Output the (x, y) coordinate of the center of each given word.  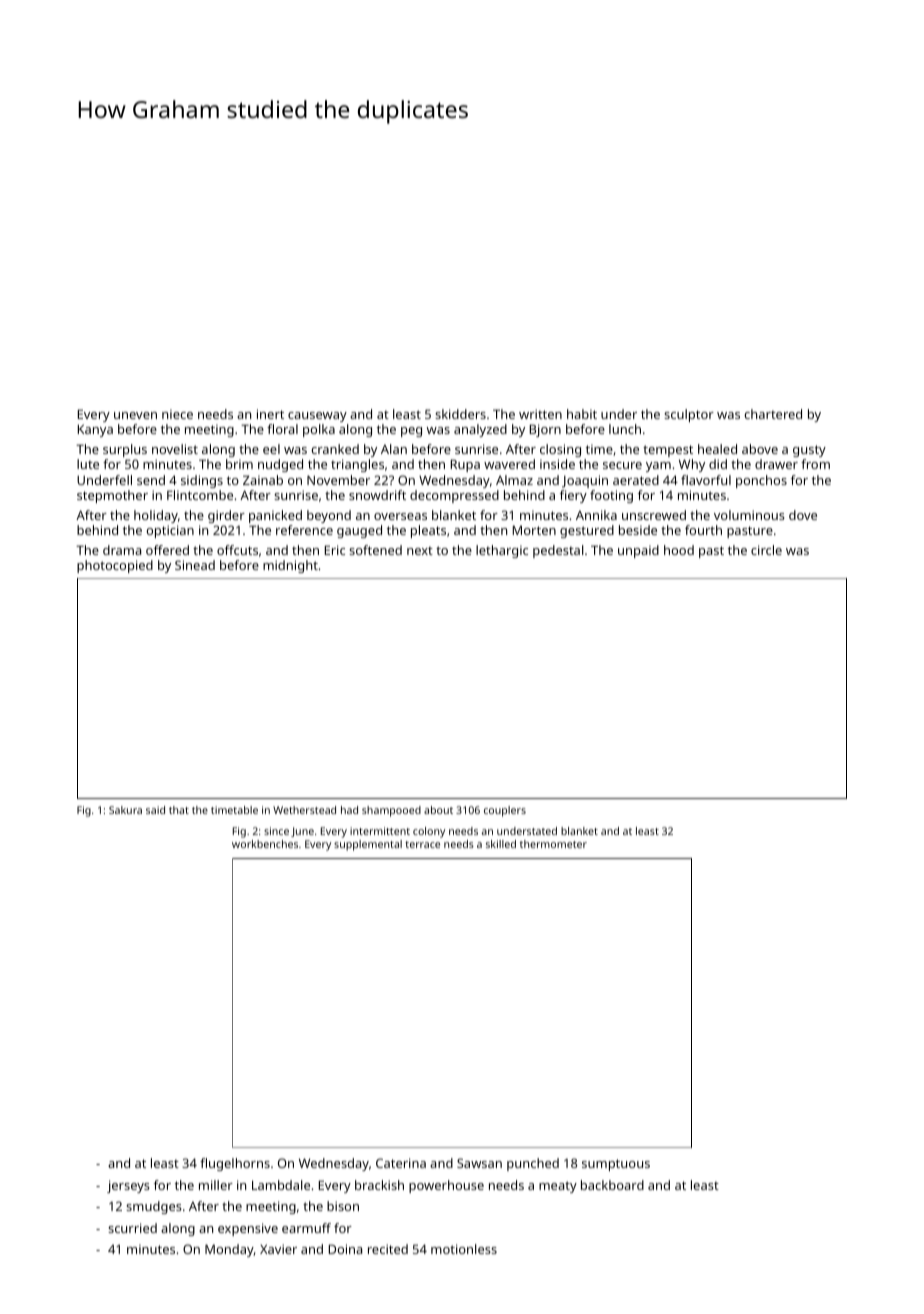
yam (658, 467)
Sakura (125, 810)
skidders (460, 414)
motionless (464, 1249)
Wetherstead (304, 810)
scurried (132, 1228)
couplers (505, 811)
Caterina (401, 1163)
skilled (501, 844)
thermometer (553, 844)
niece (177, 414)
